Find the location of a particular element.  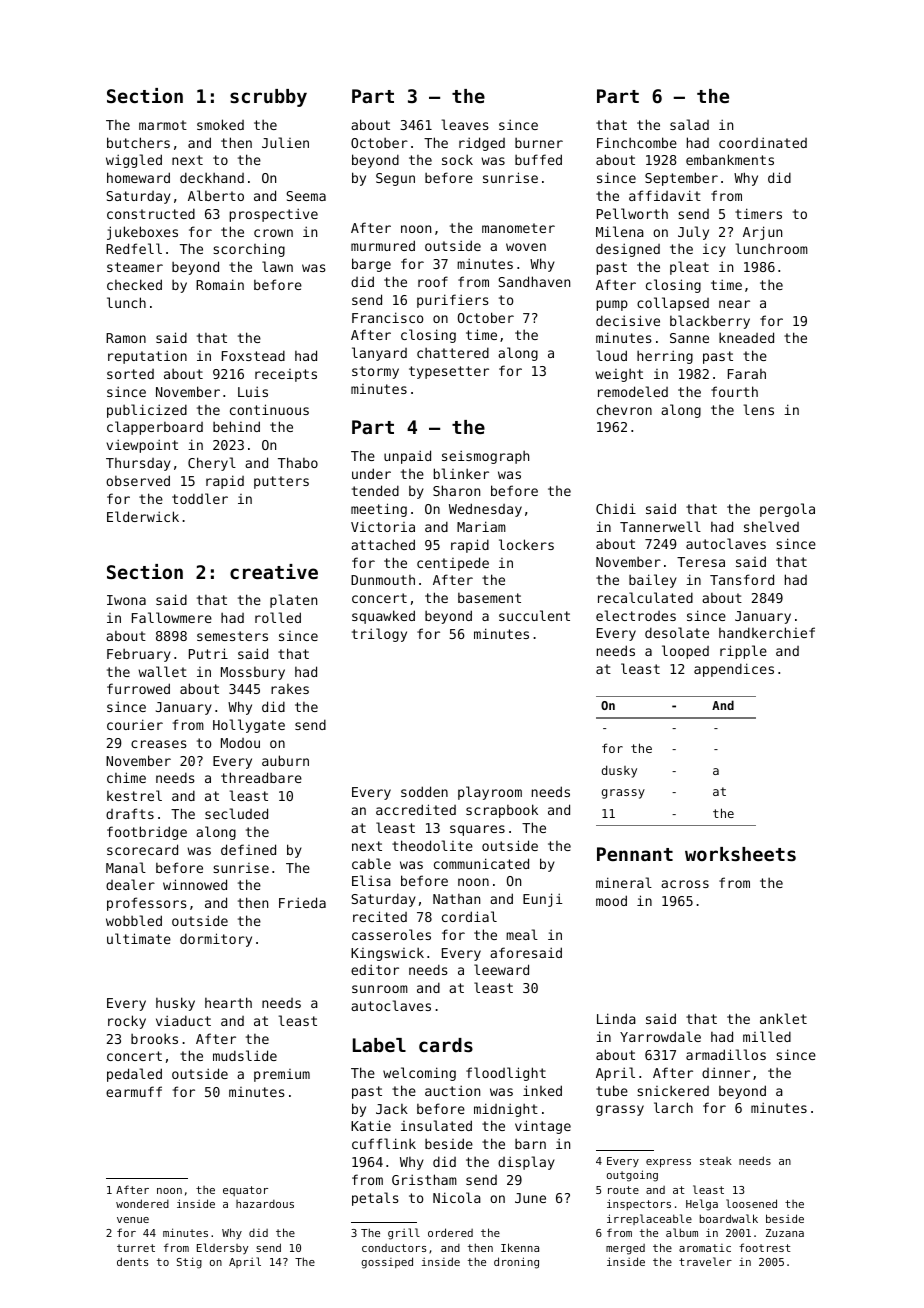

ultimate is located at coordinates (139, 938).
